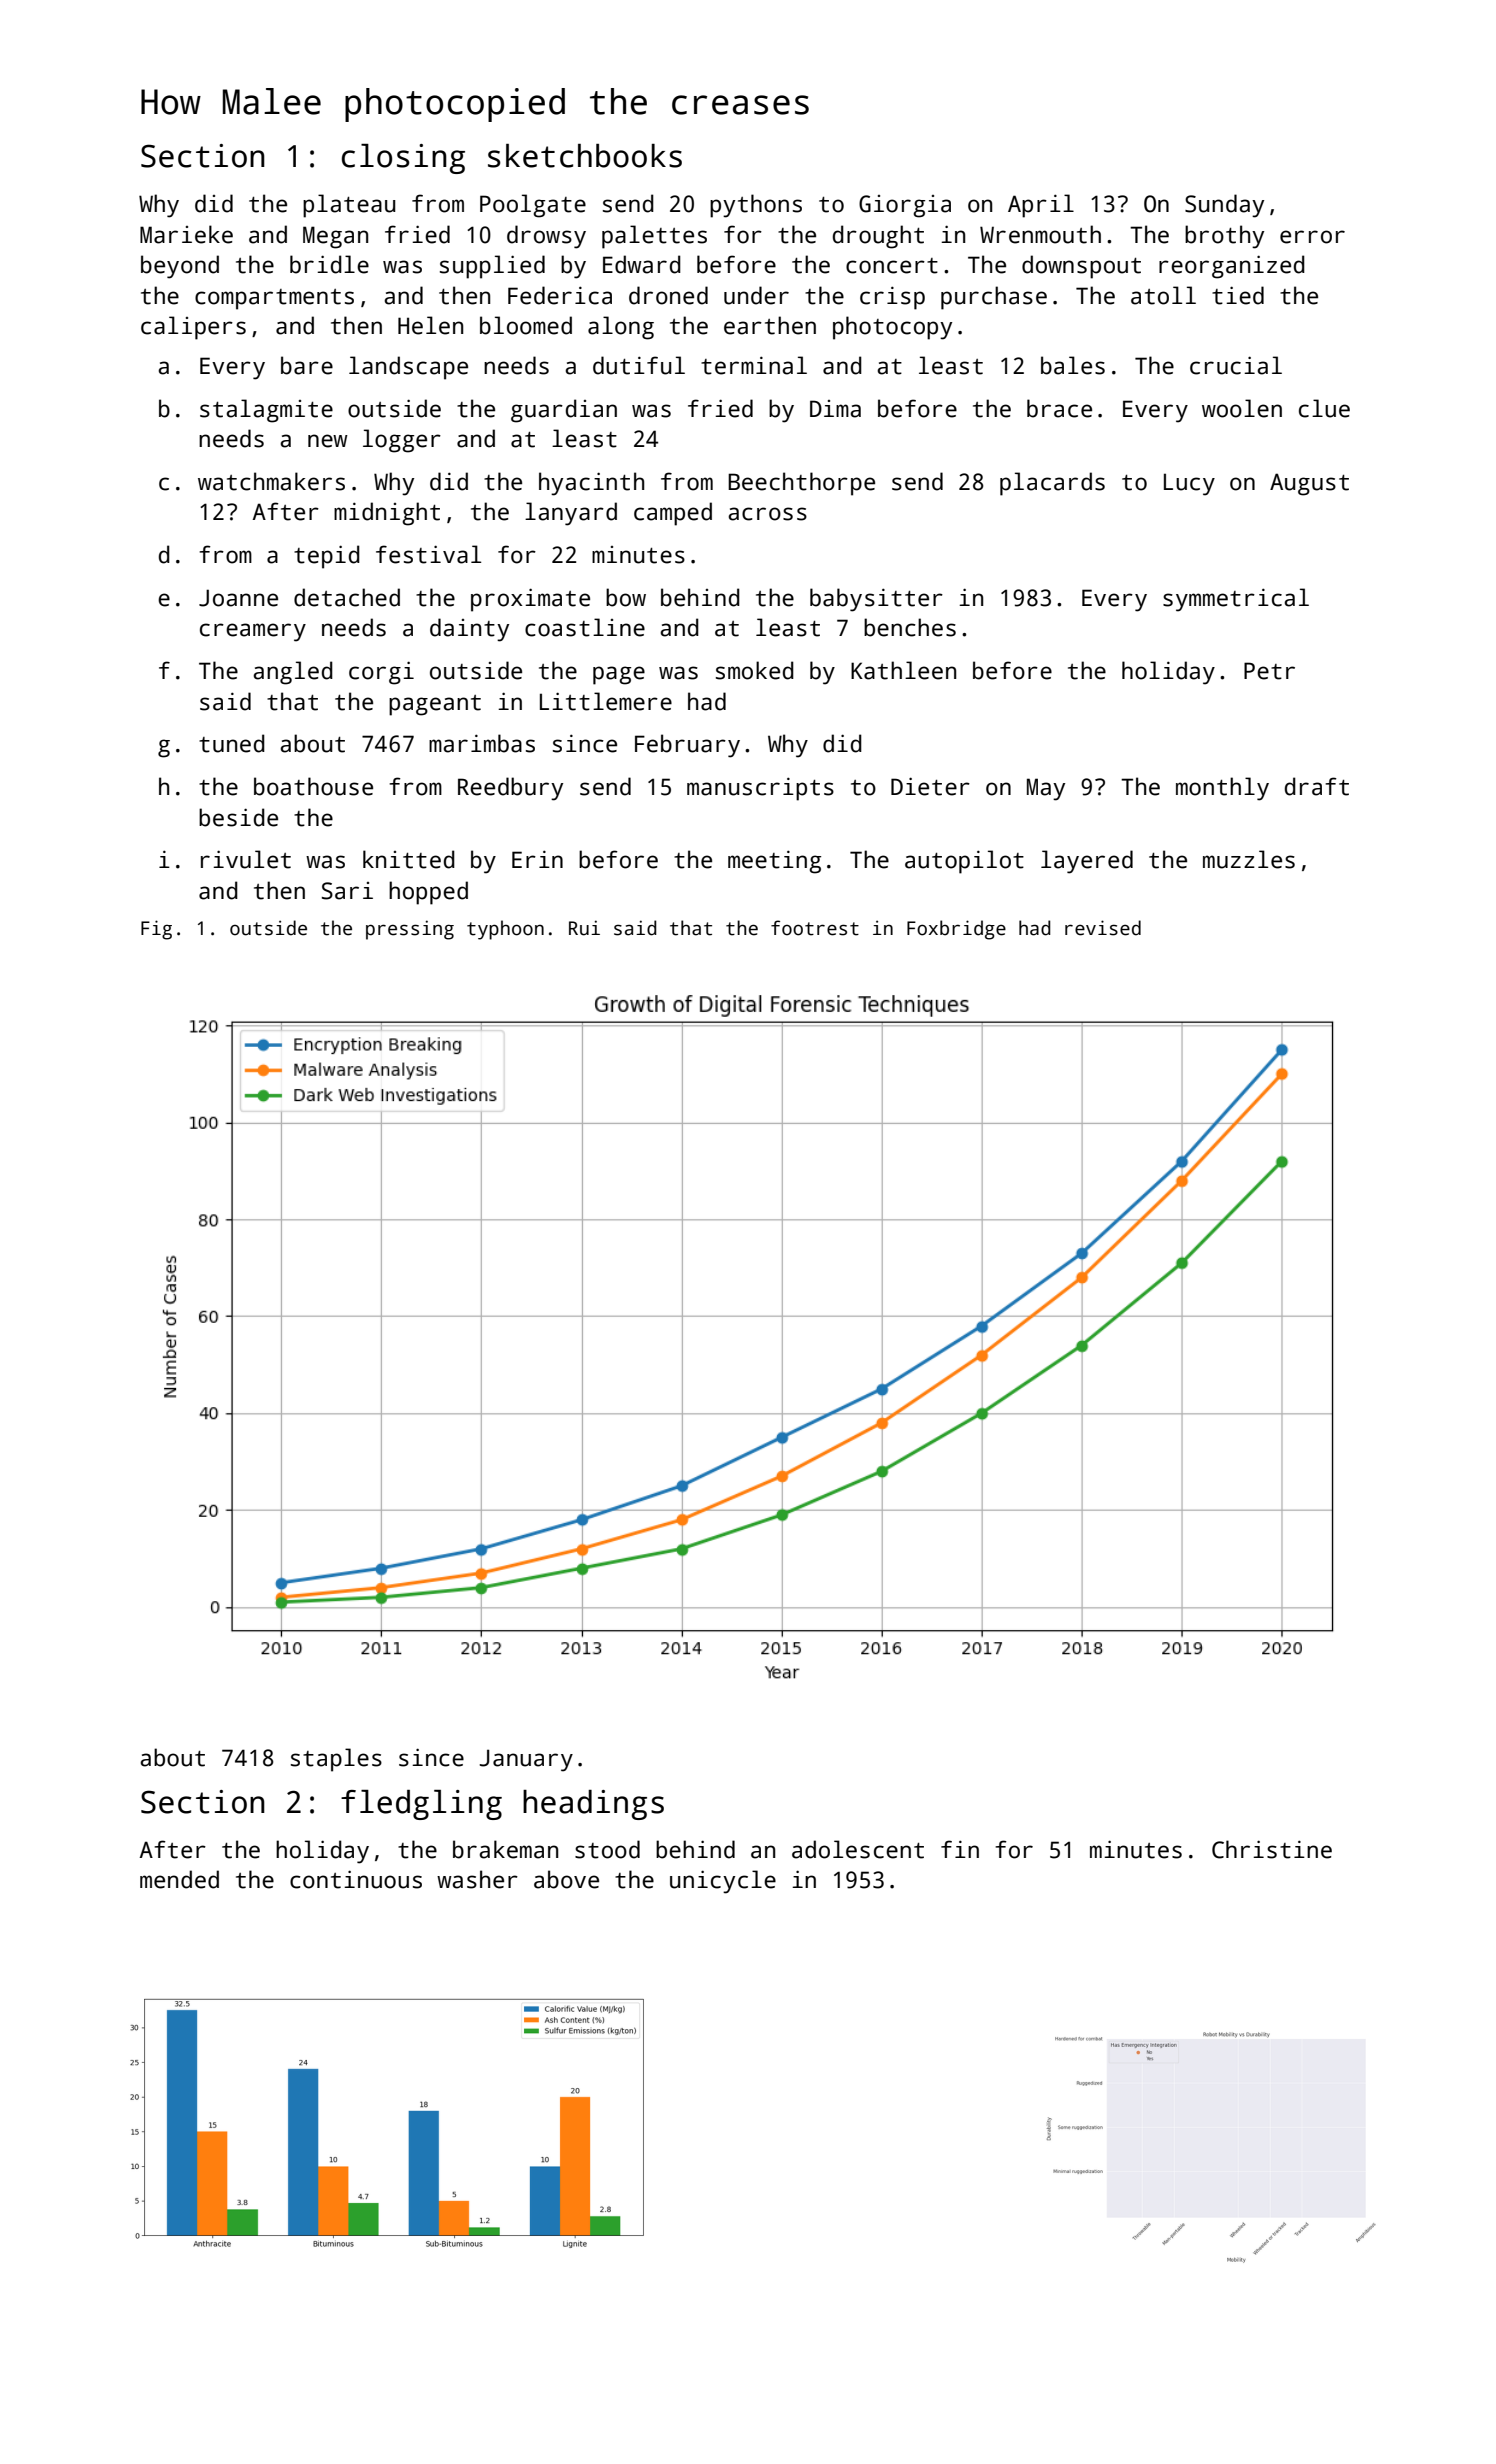 Image resolution: width=1496 pixels, height=2464 pixels. What do you see at coordinates (584, 928) in the screenshot?
I see `Rui` at bounding box center [584, 928].
